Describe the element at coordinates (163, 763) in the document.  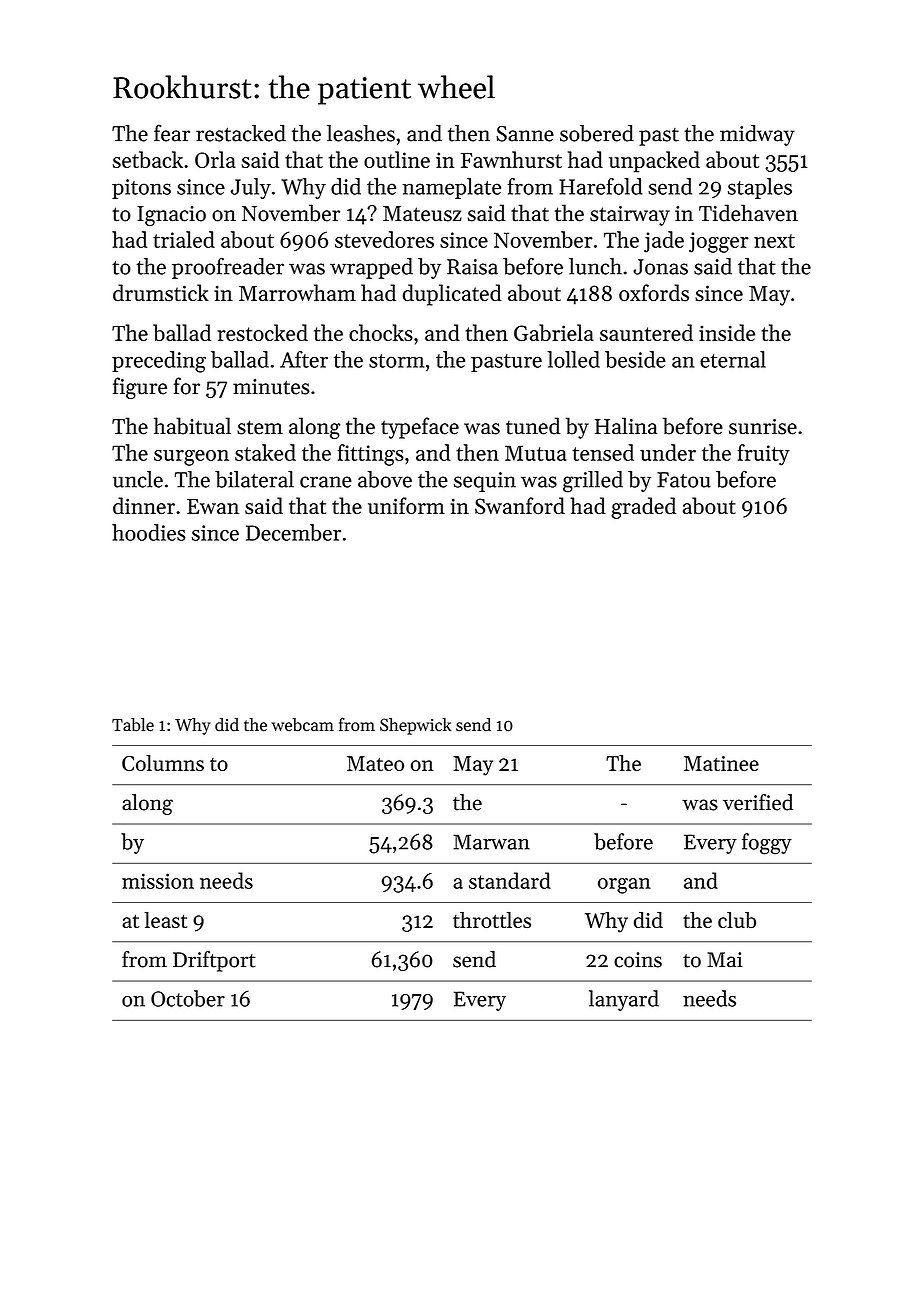
I see `Columns` at that location.
